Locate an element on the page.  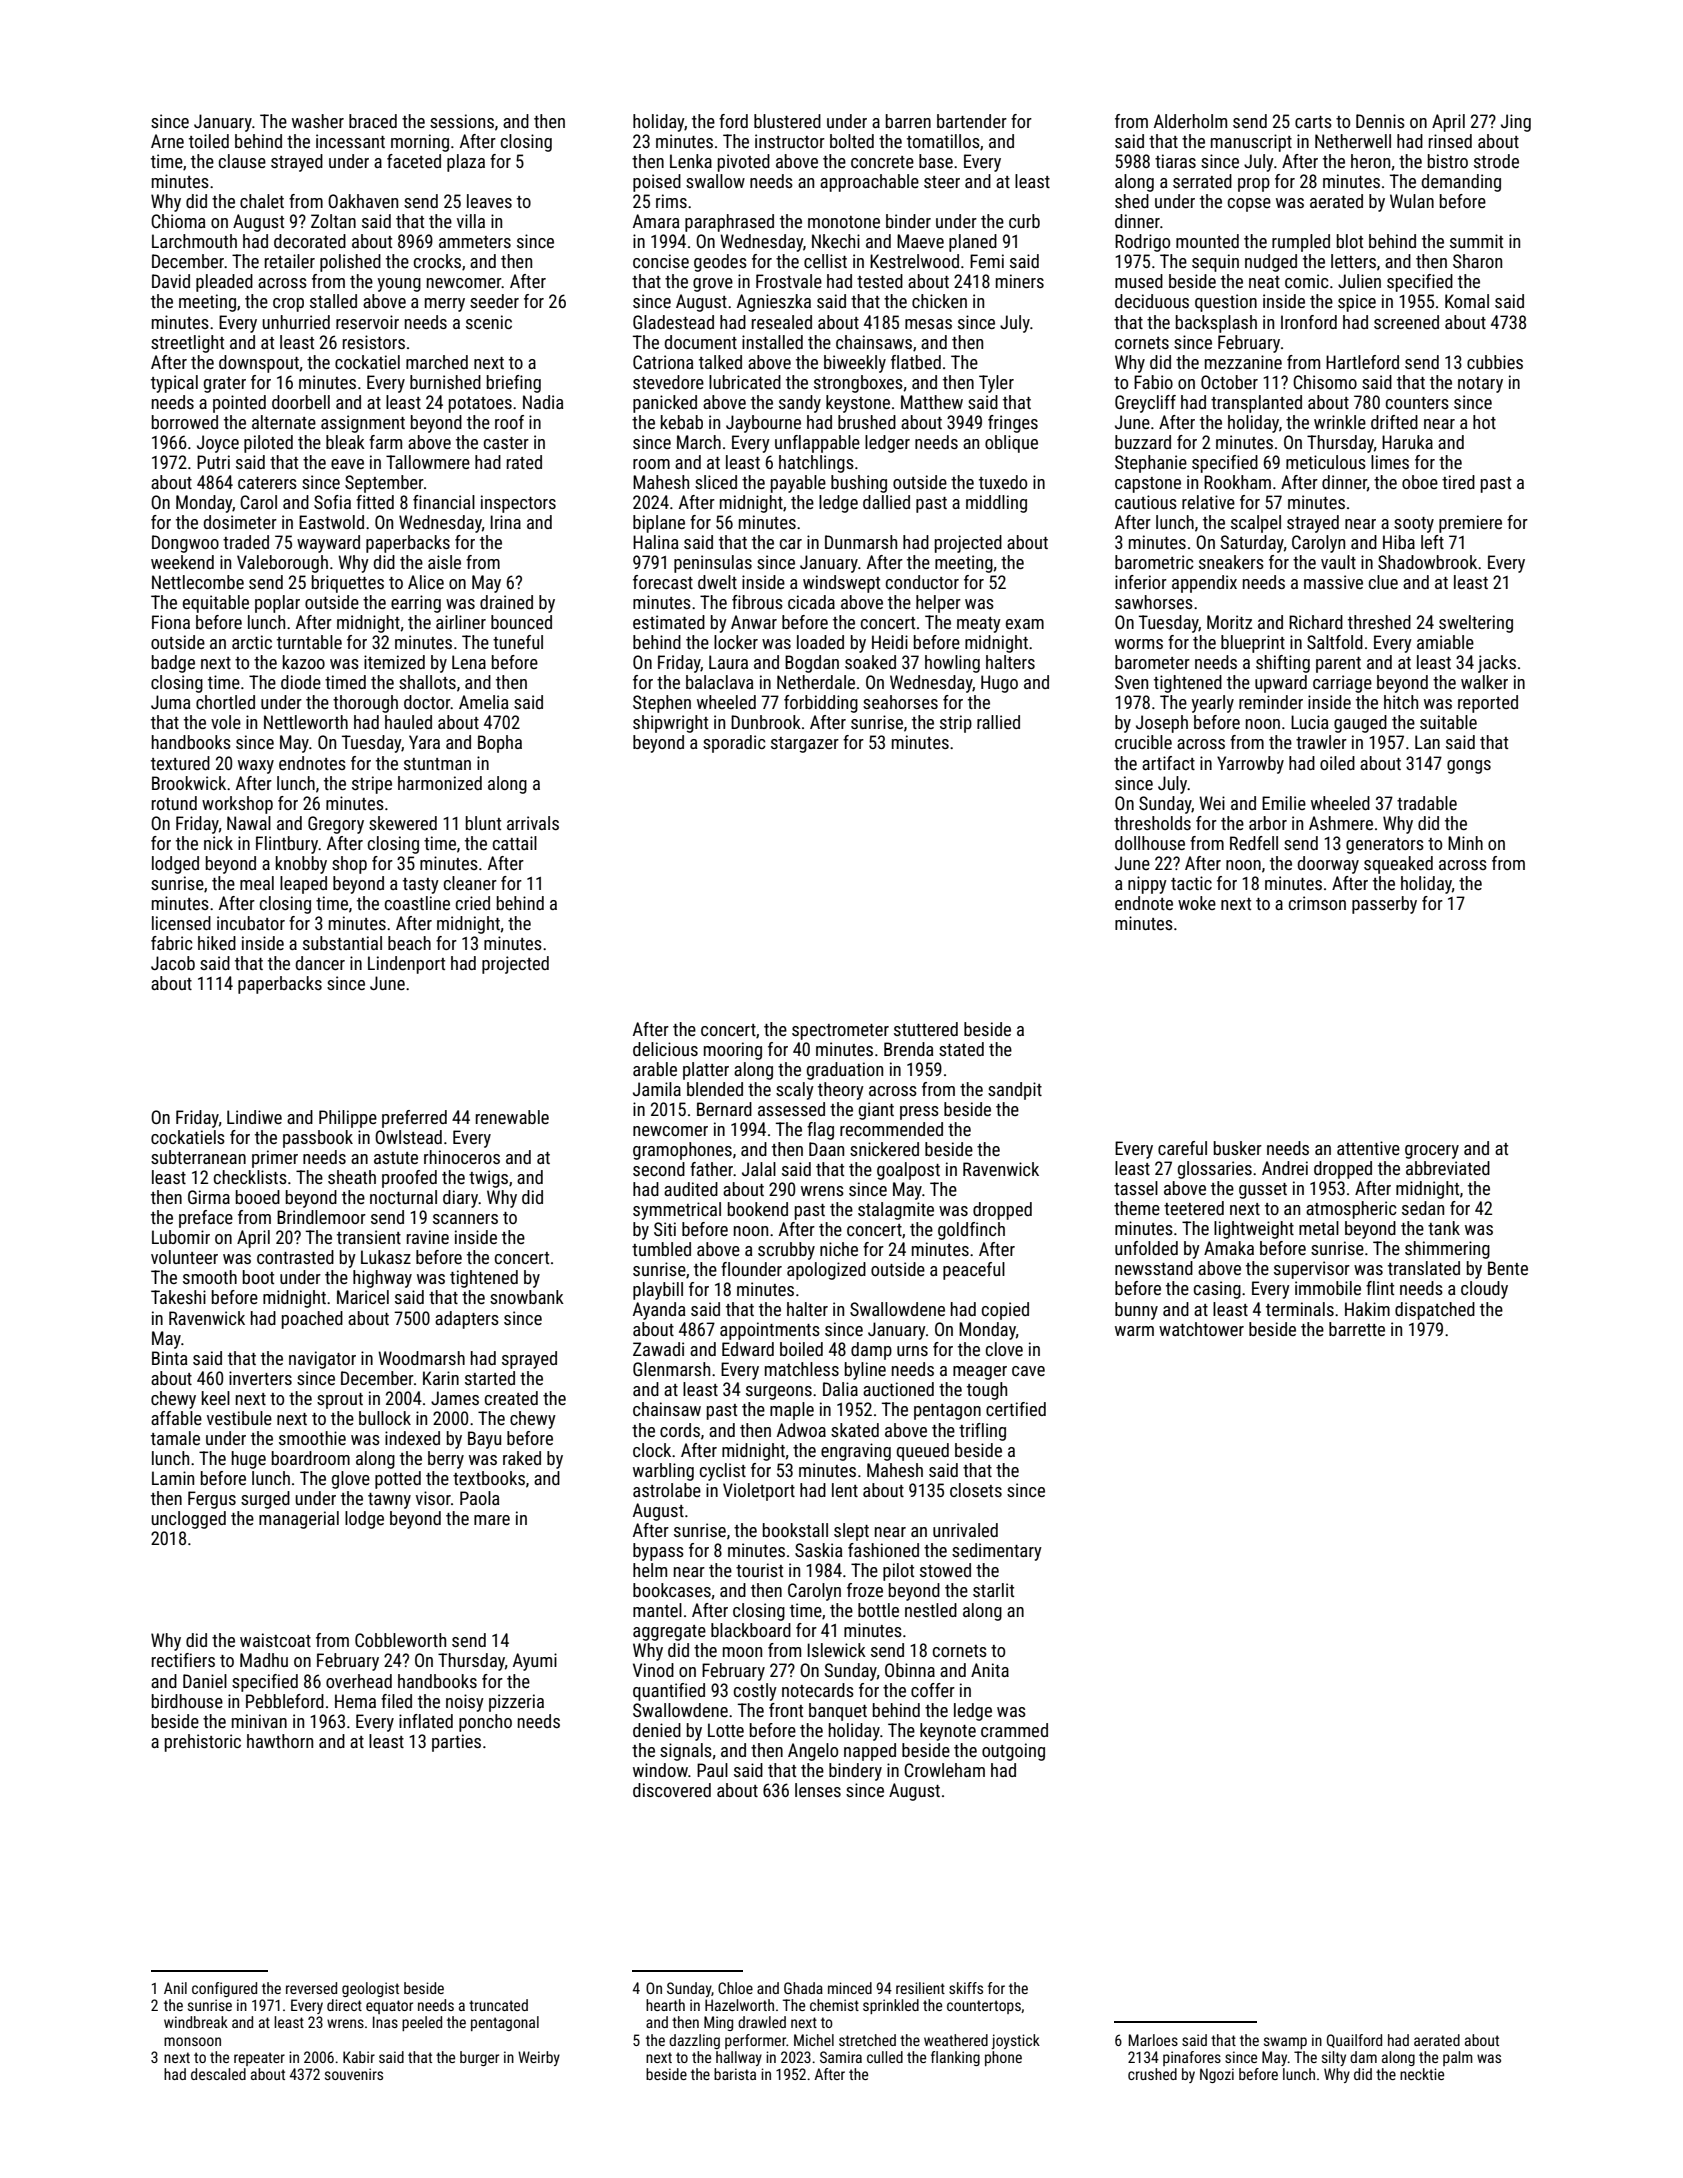
Girma is located at coordinates (209, 1197).
